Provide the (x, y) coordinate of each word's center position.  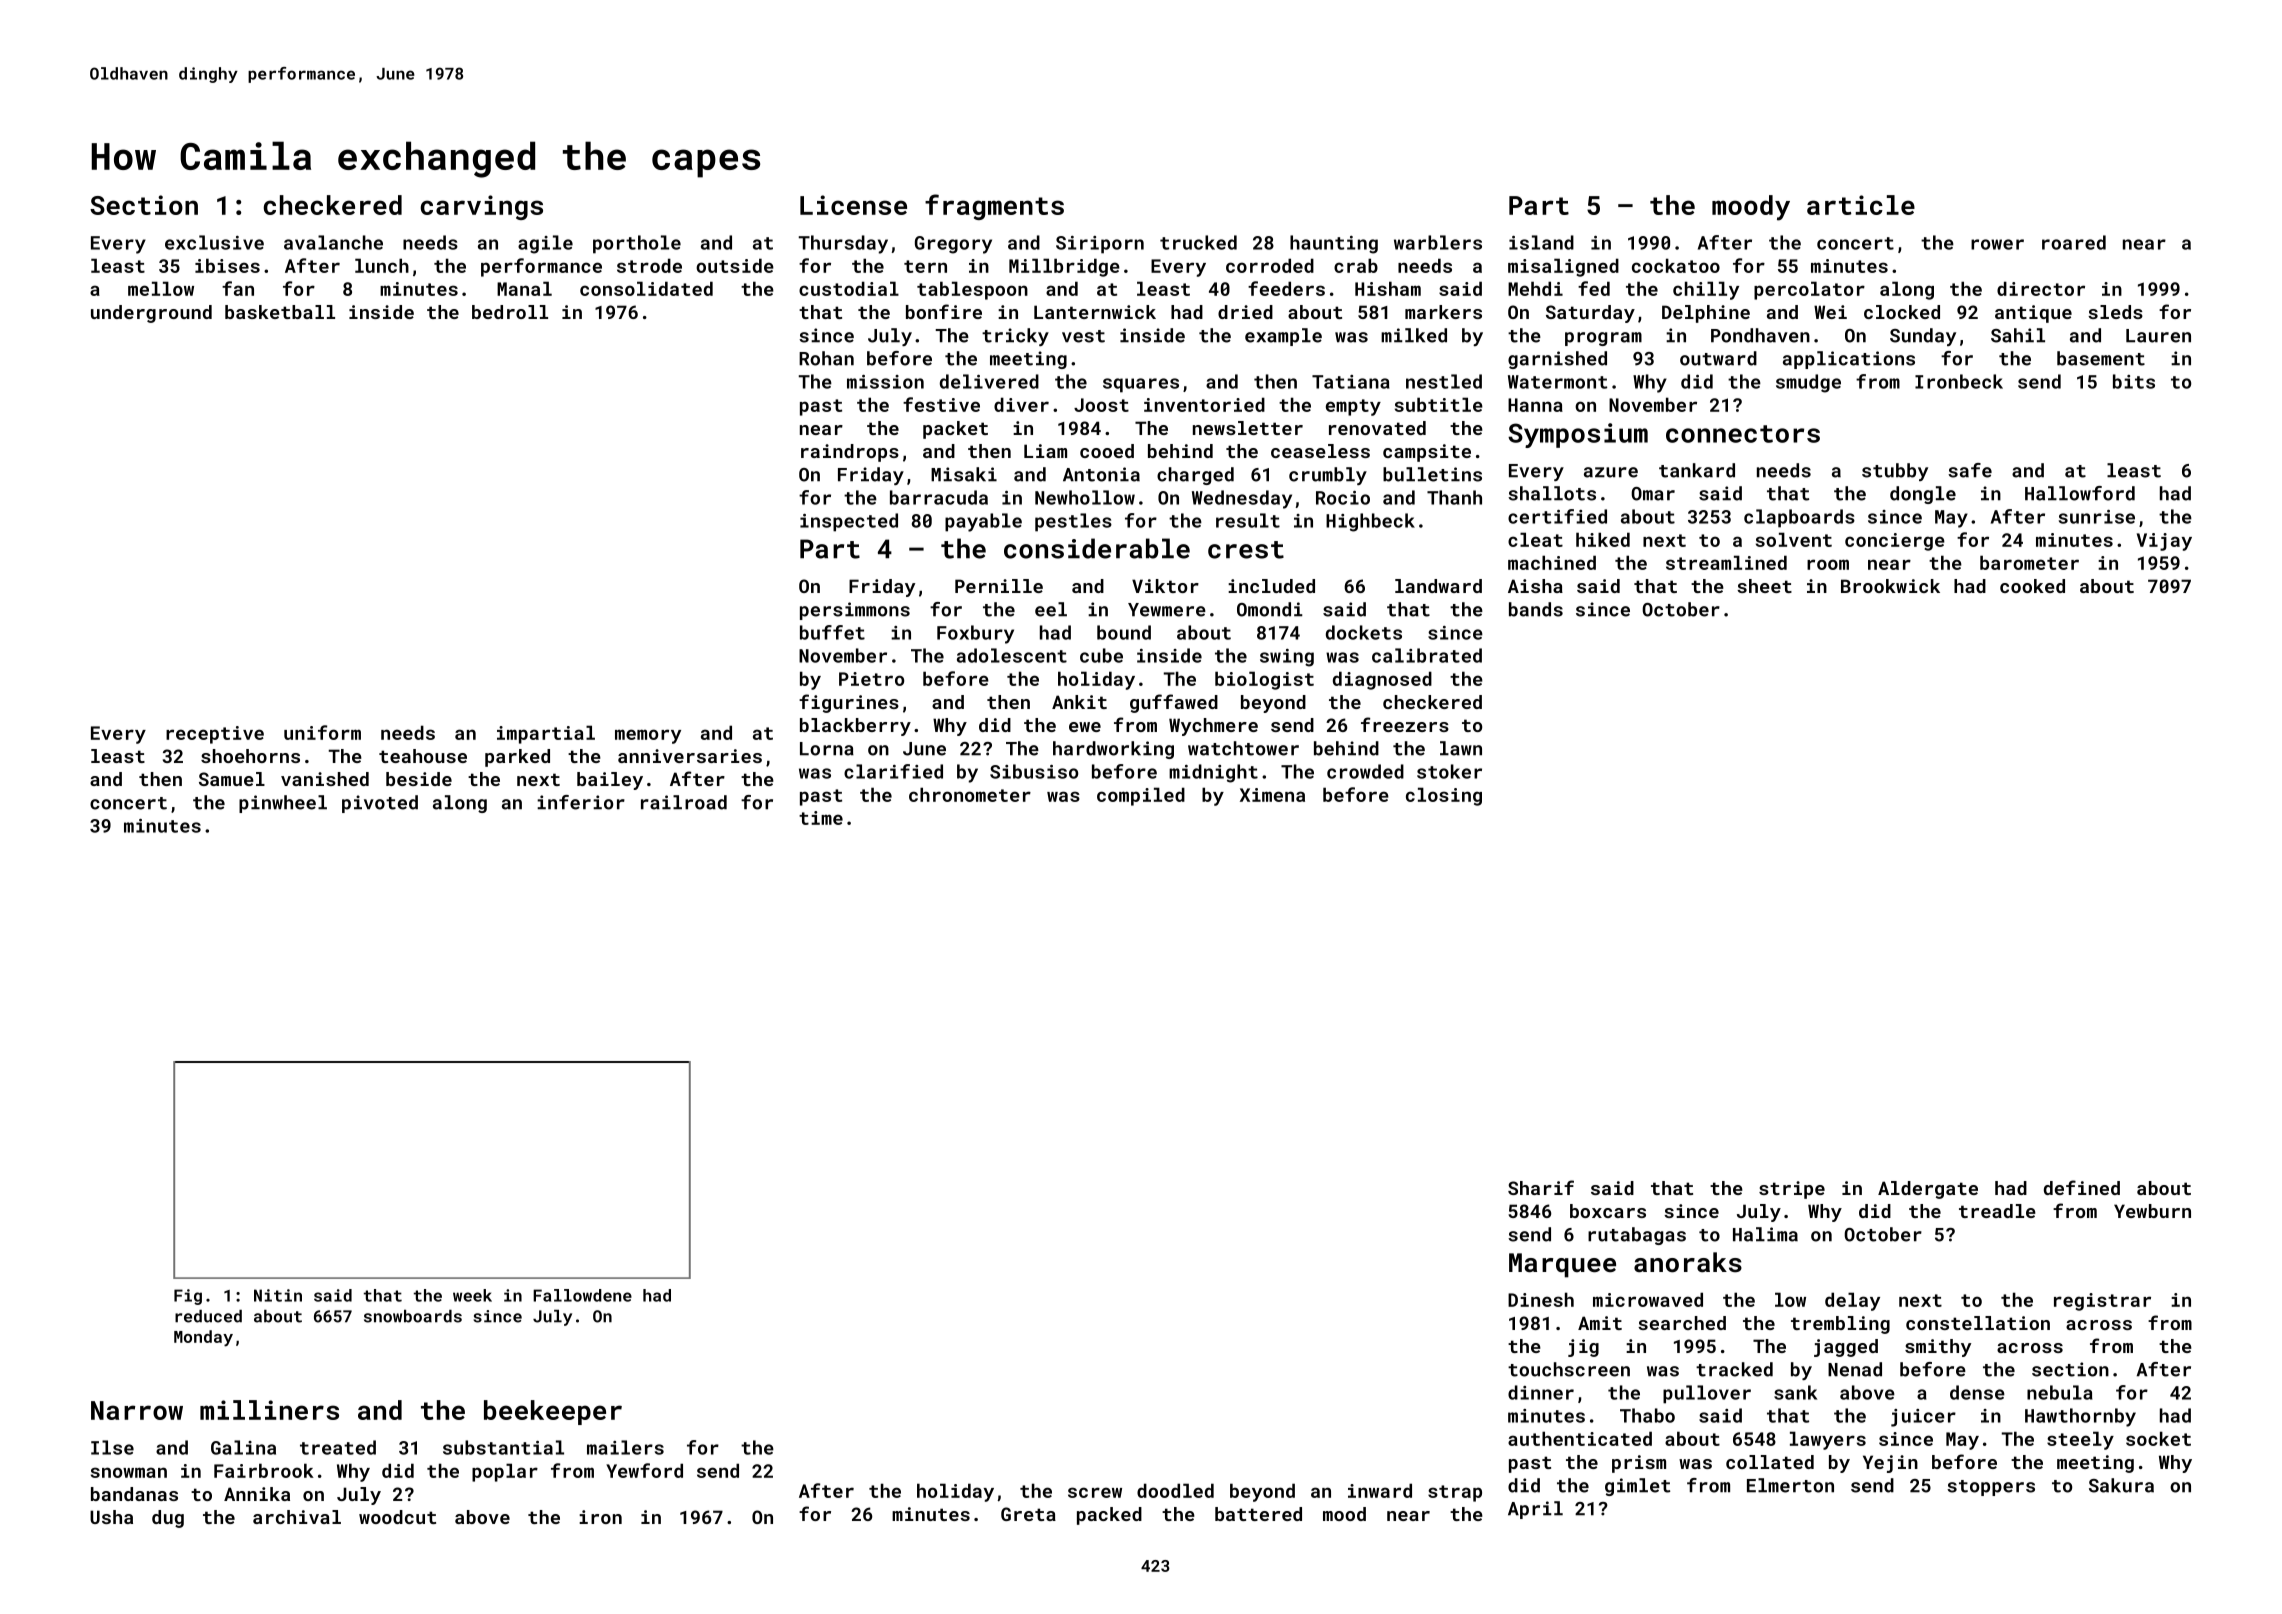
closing (1444, 796)
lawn (1461, 748)
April (1535, 1510)
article (1861, 205)
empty (1353, 407)
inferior (581, 802)
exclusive (214, 242)
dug (168, 1519)
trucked (1198, 242)
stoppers (1991, 1488)
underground (151, 314)
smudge (1808, 383)
